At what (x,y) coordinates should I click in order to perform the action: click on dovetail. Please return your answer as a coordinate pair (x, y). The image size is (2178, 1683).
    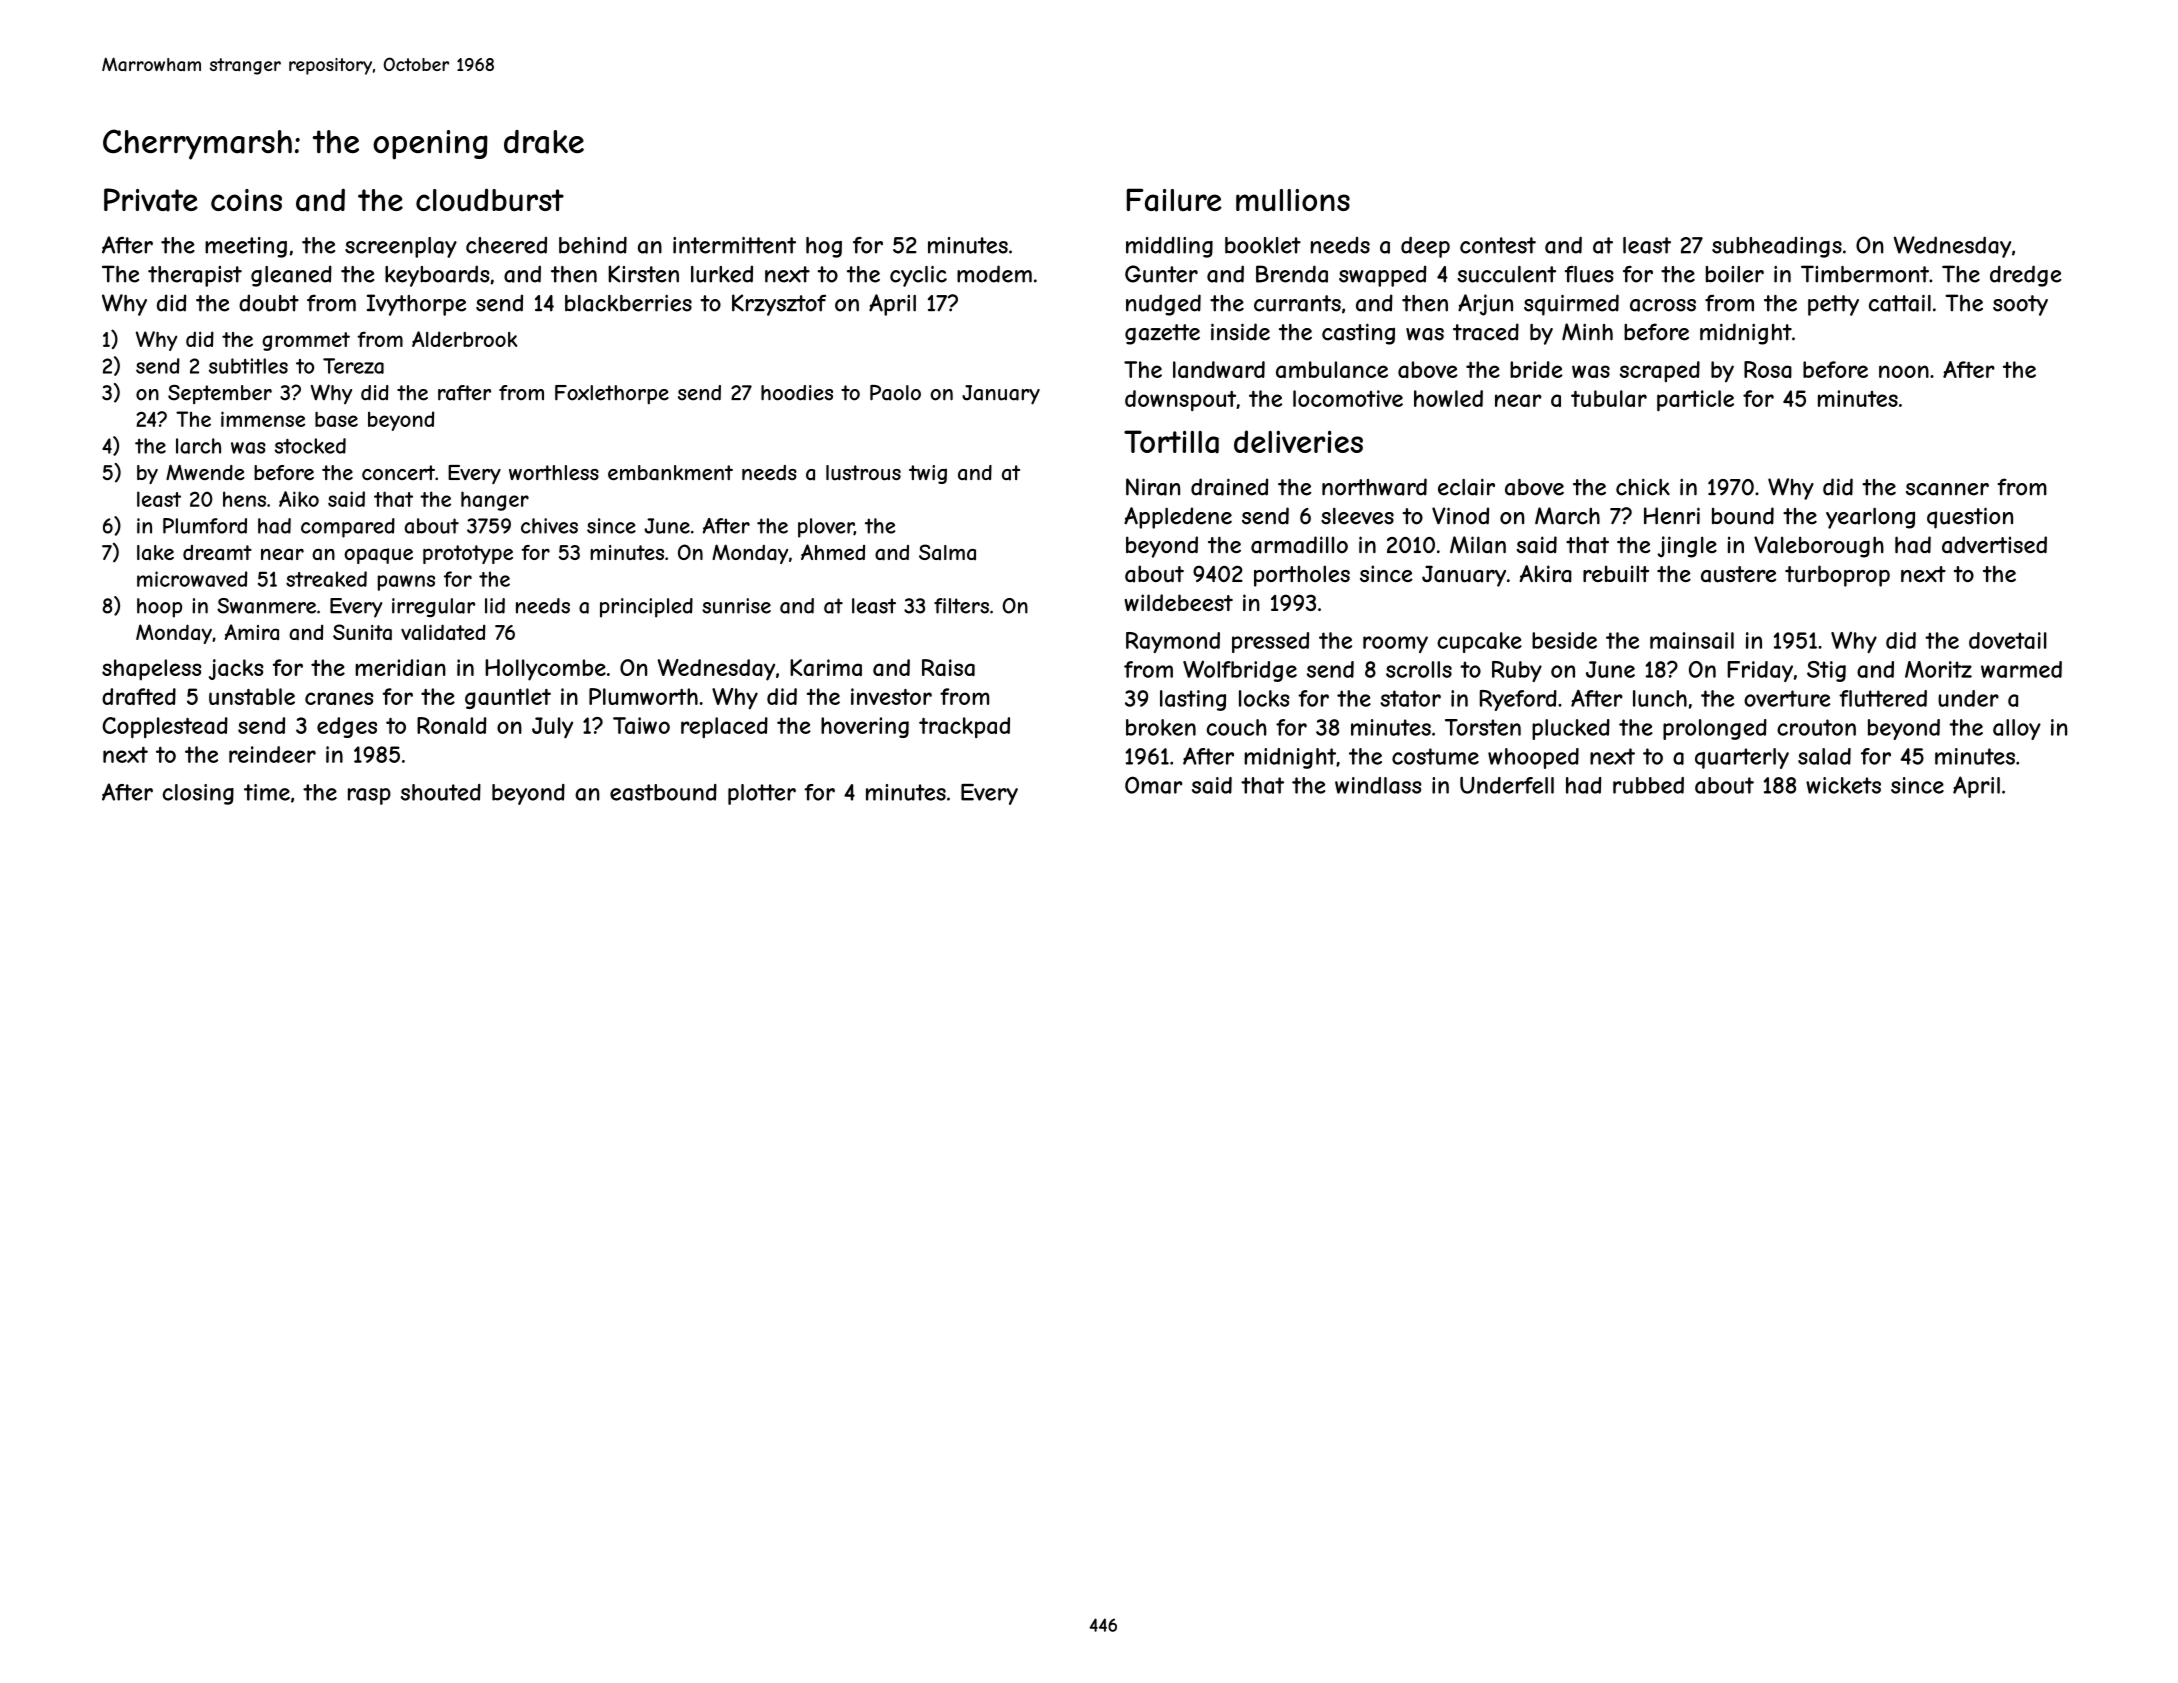
    Looking at the image, I should click on (2008, 640).
